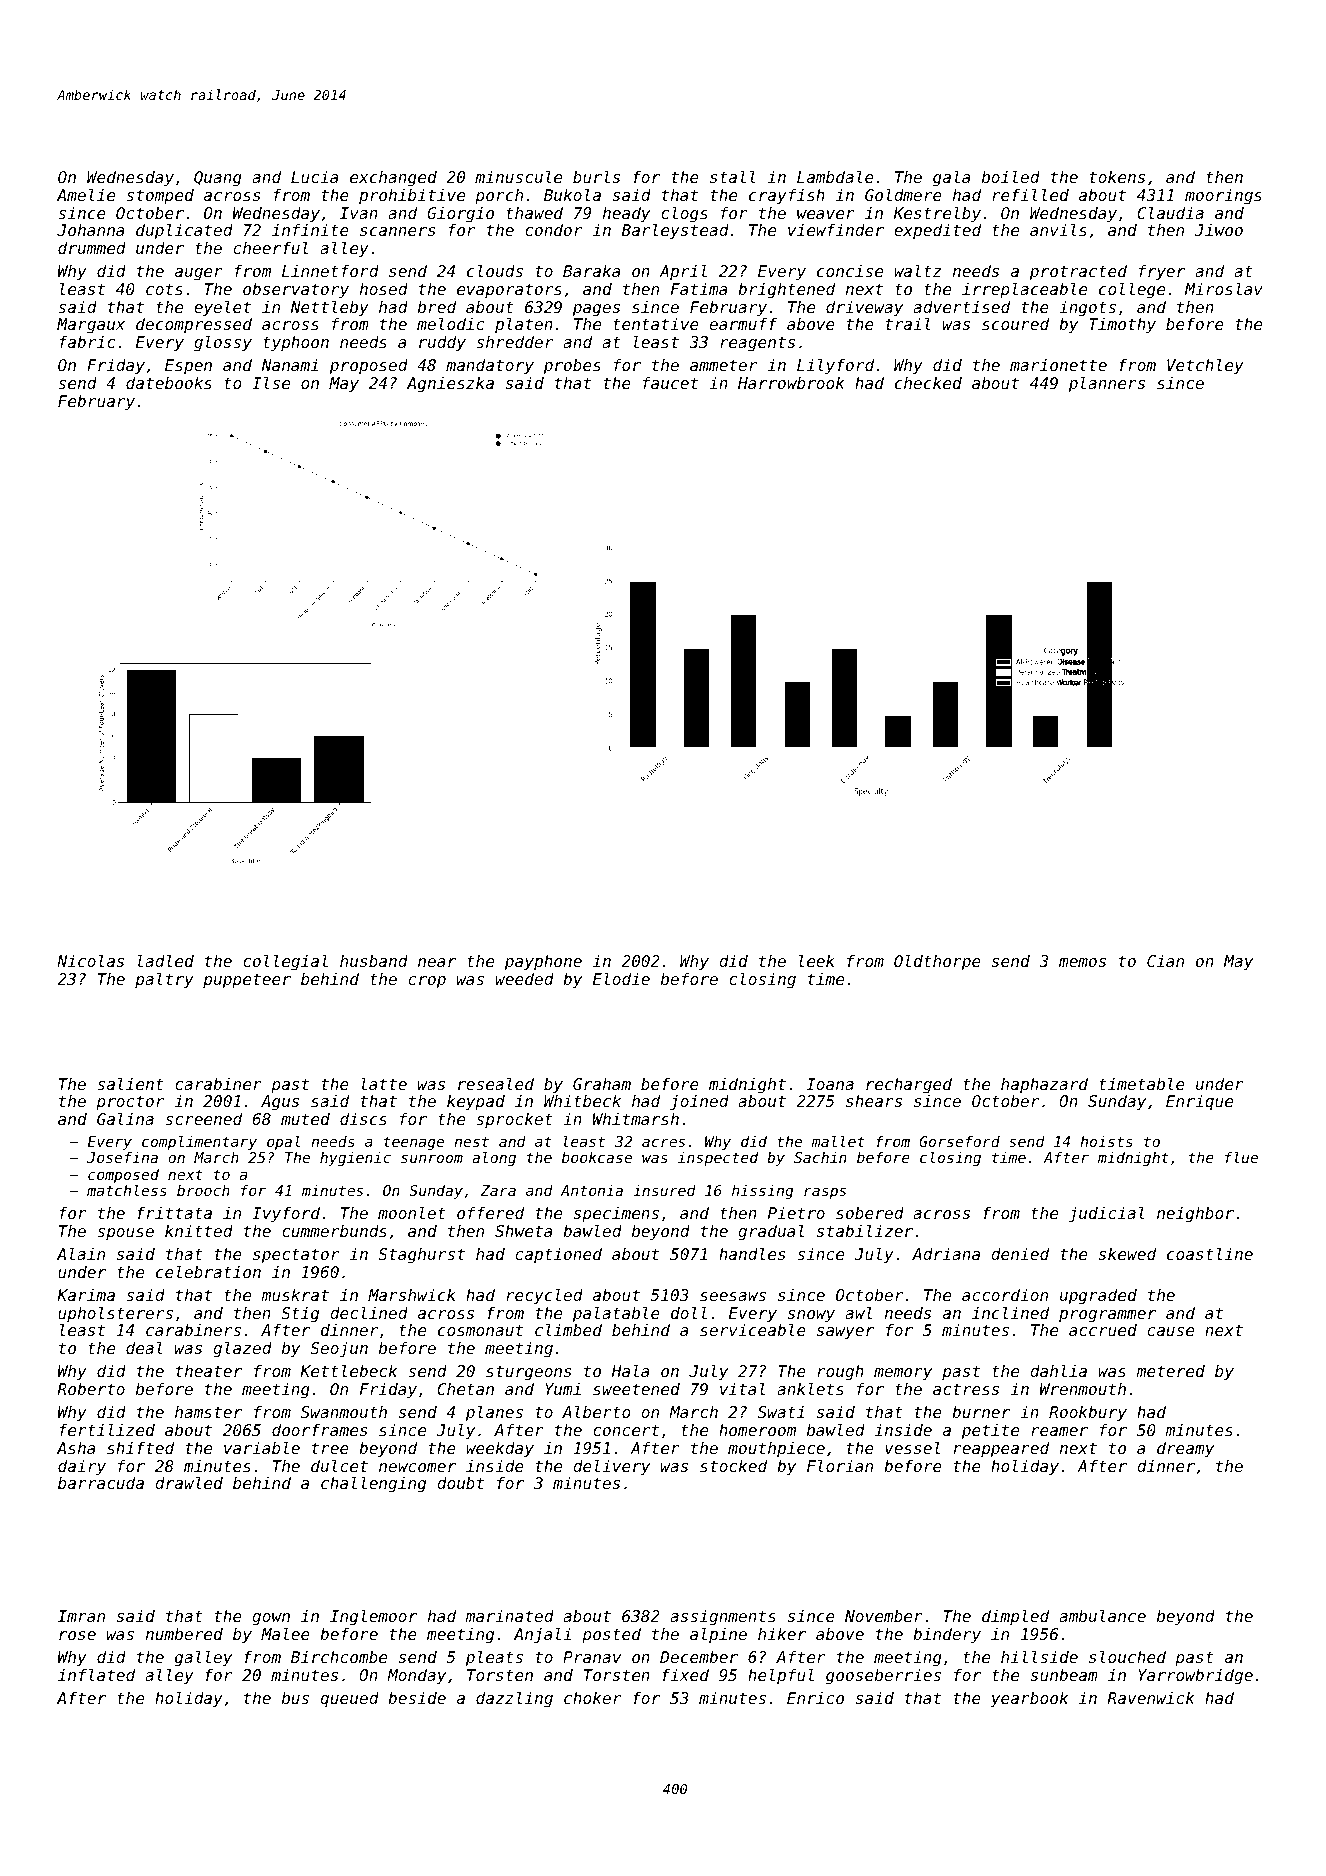 This page has width=1326, height=1876. What do you see at coordinates (817, 960) in the page?
I see `leek` at bounding box center [817, 960].
